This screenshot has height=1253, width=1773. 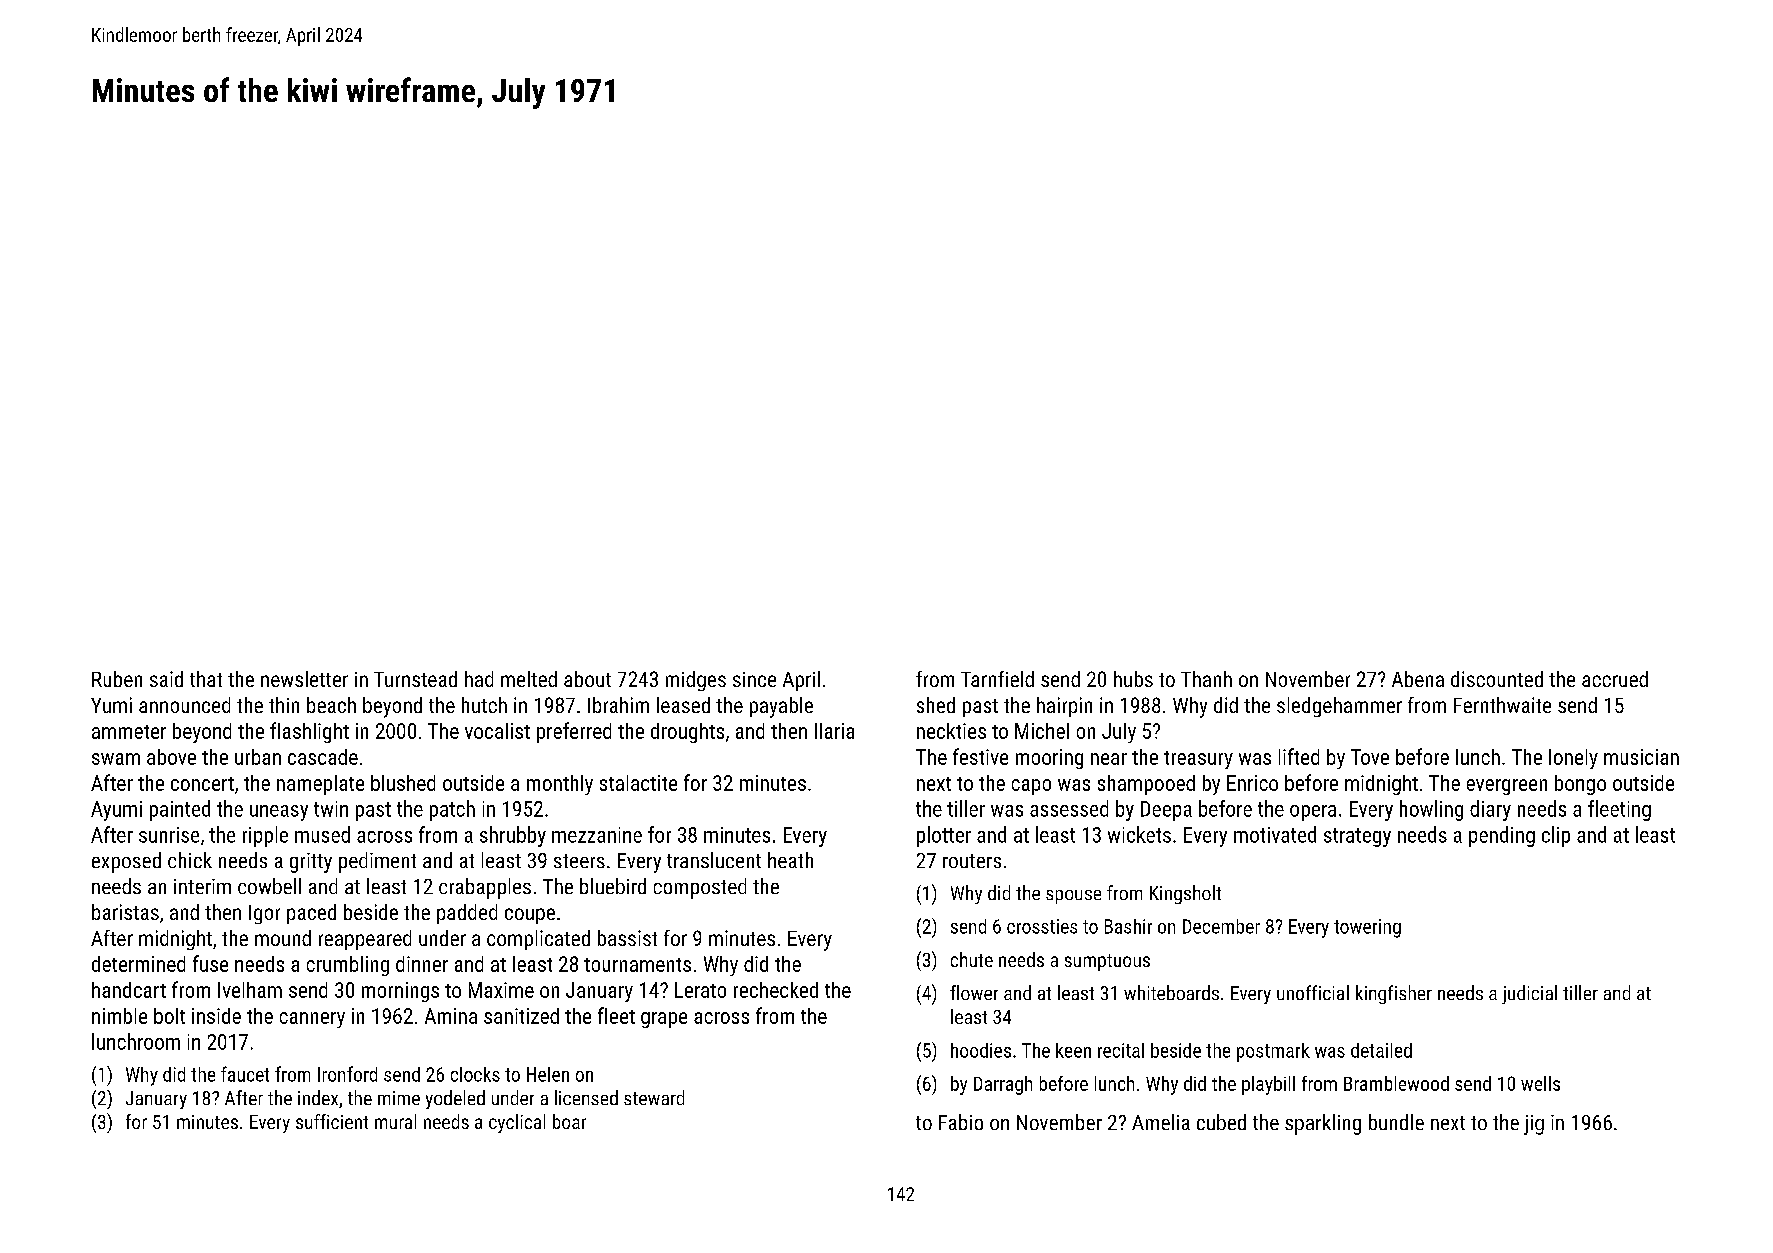 I want to click on since, so click(x=754, y=679).
